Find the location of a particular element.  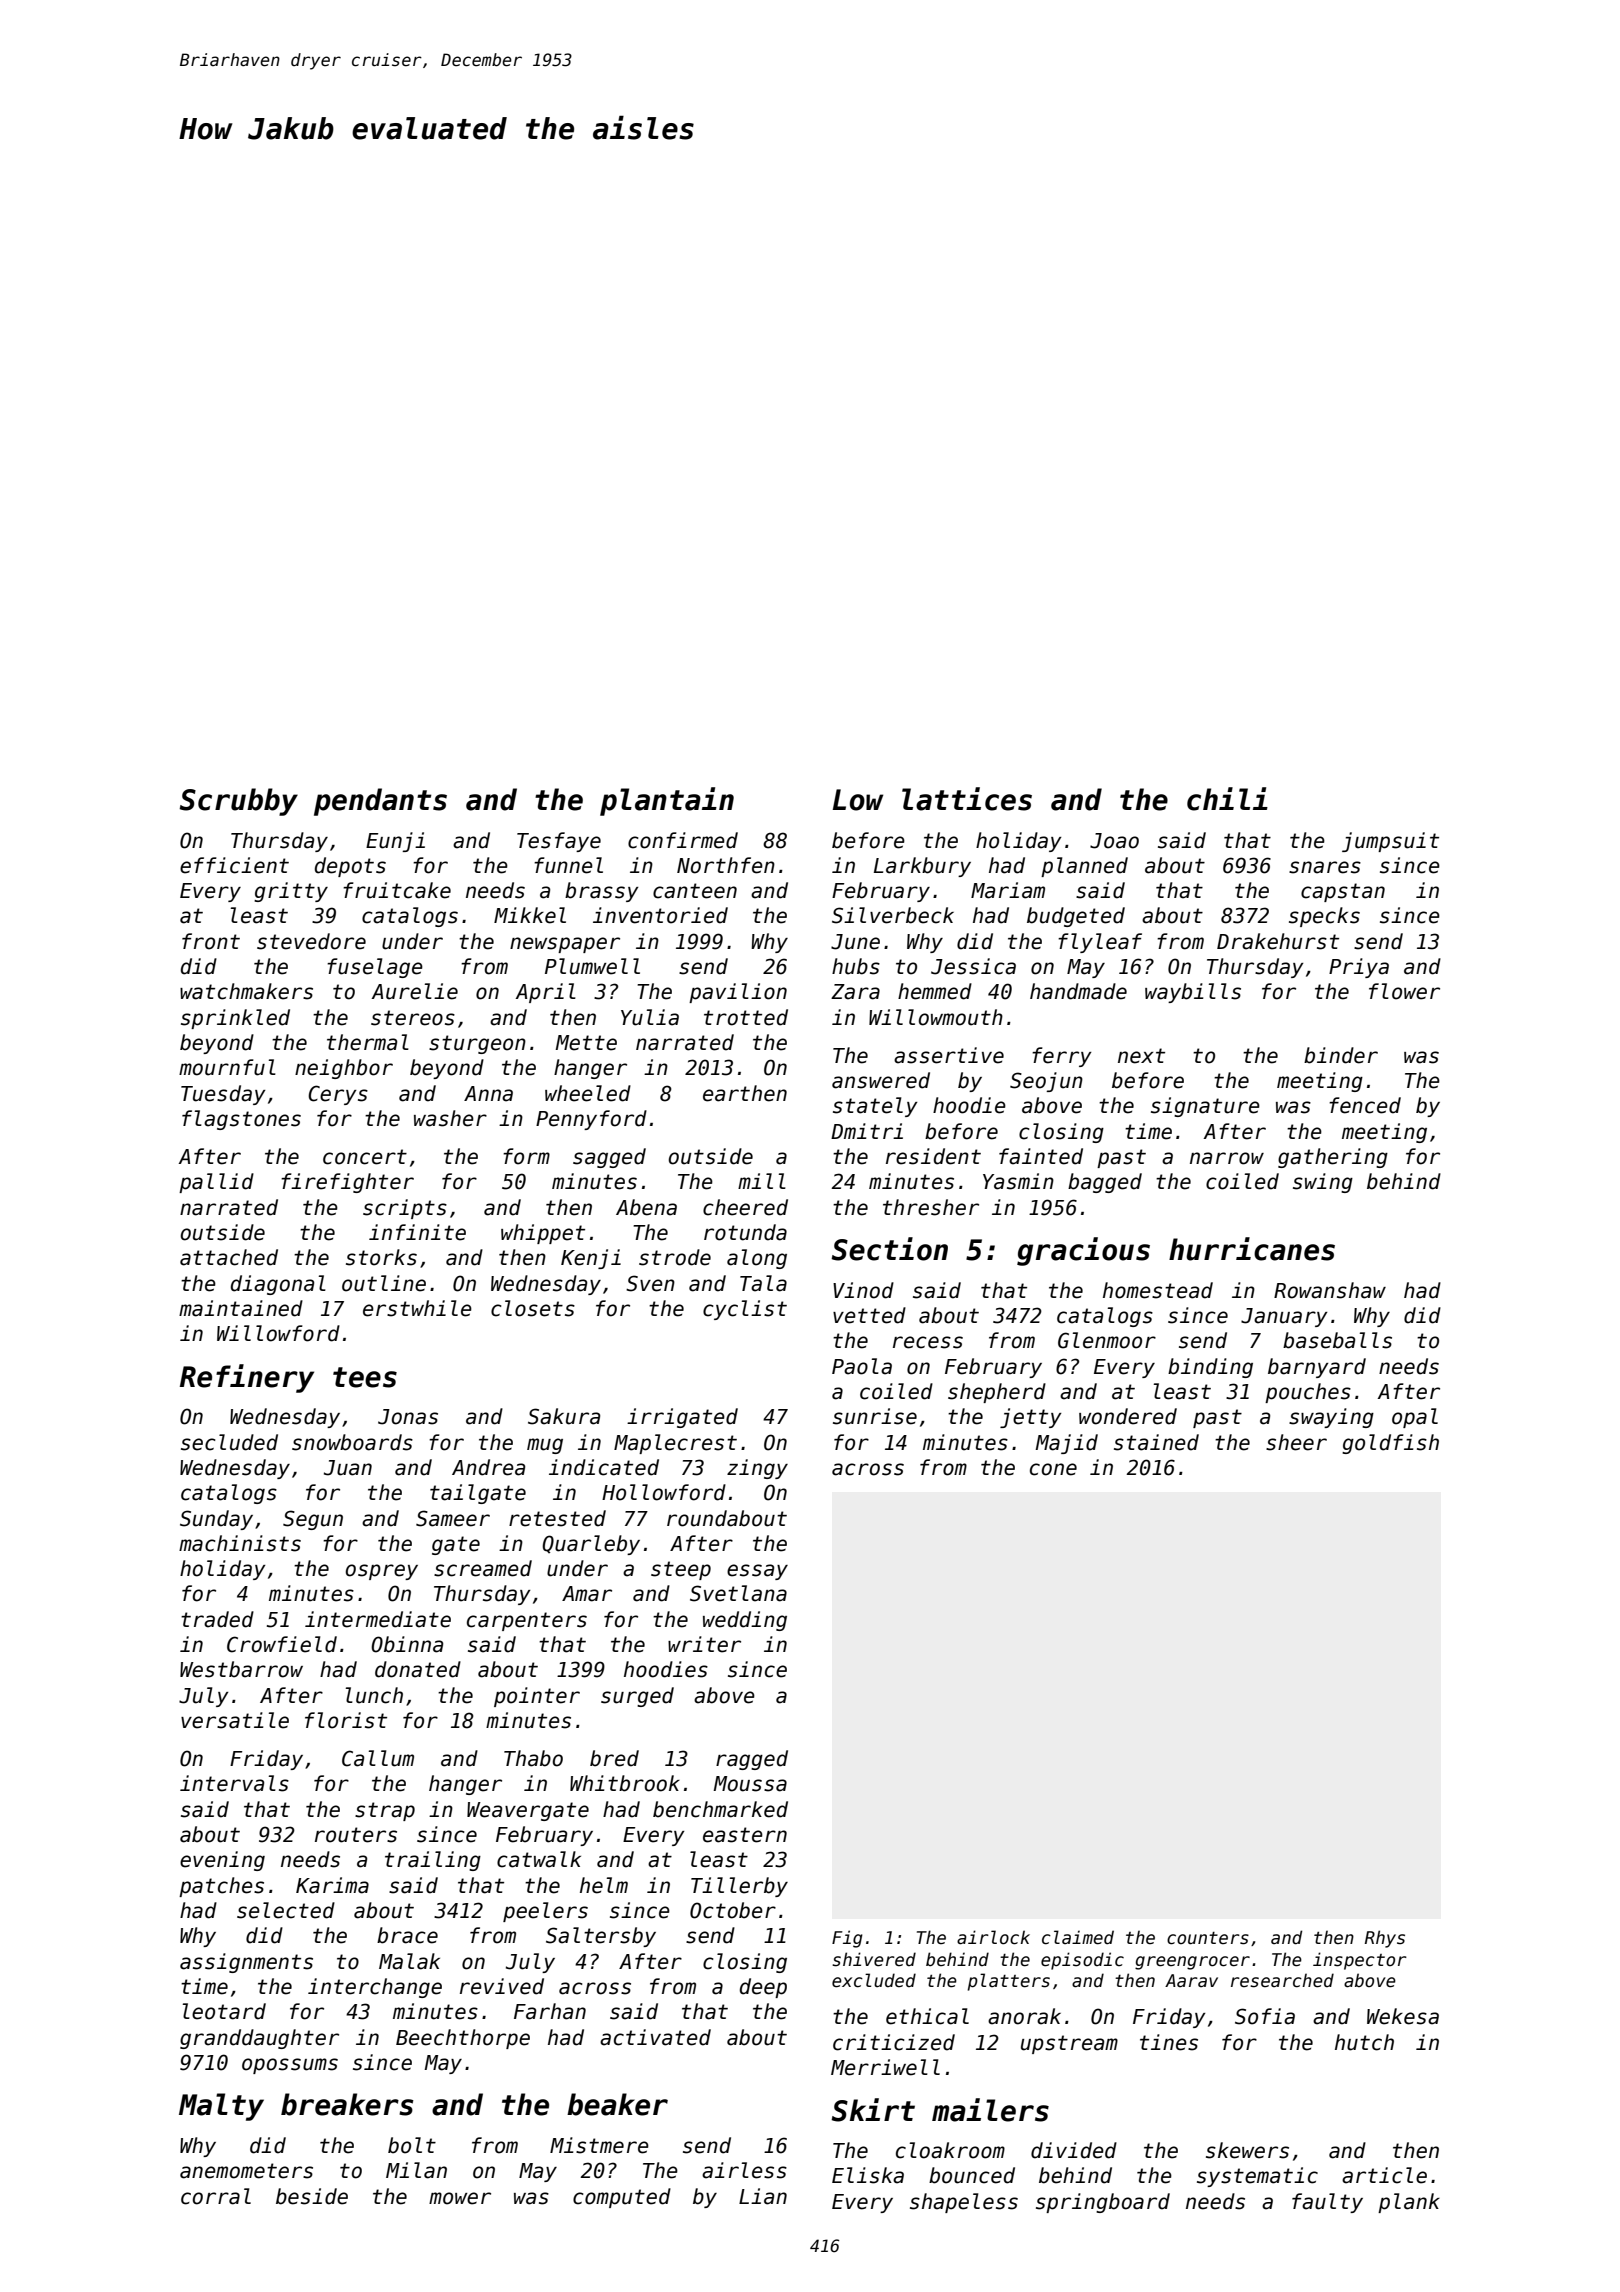

Rhys is located at coordinates (1385, 1939).
